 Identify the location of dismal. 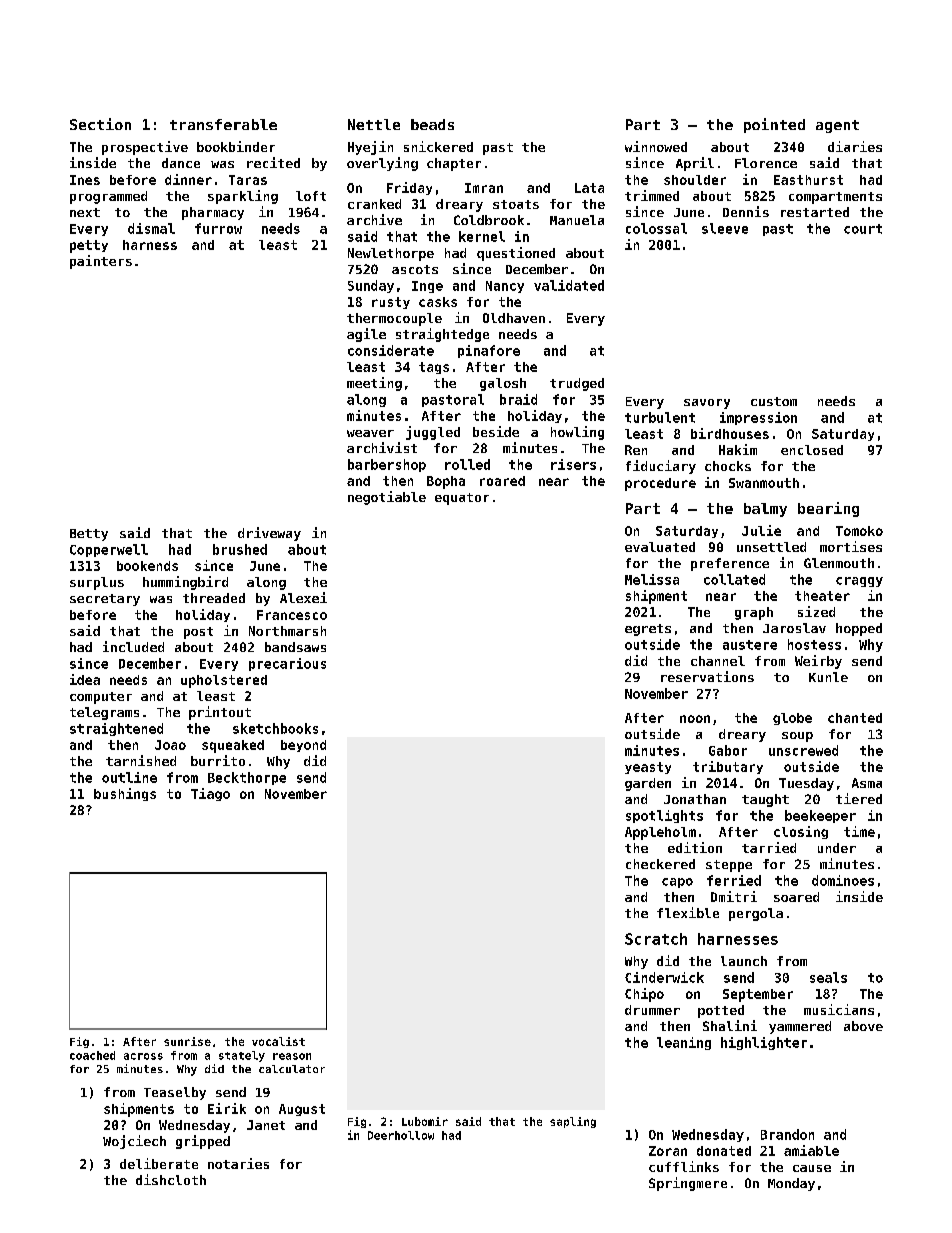
(151, 228).
